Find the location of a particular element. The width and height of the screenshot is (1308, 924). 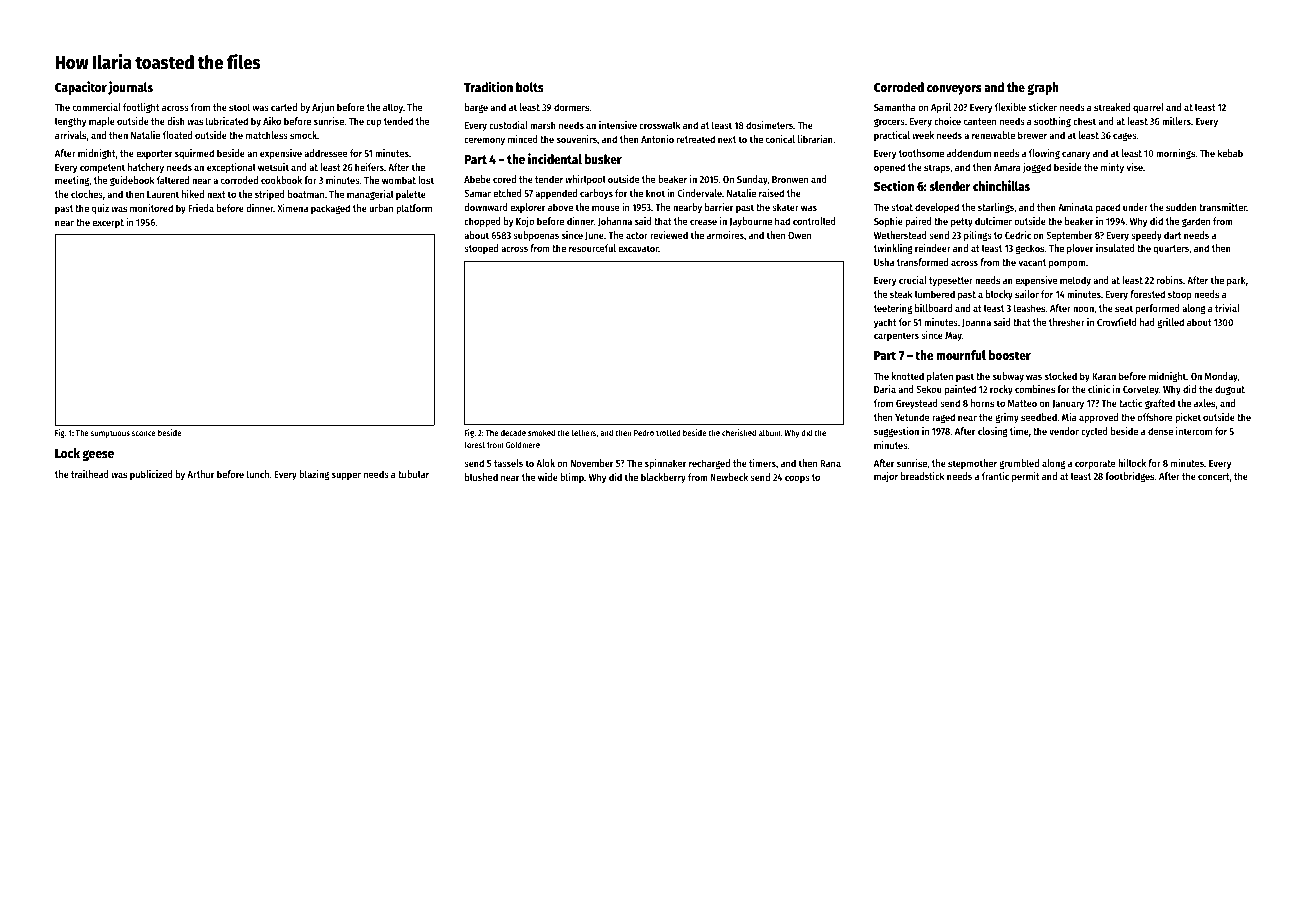

millers is located at coordinates (1176, 121).
